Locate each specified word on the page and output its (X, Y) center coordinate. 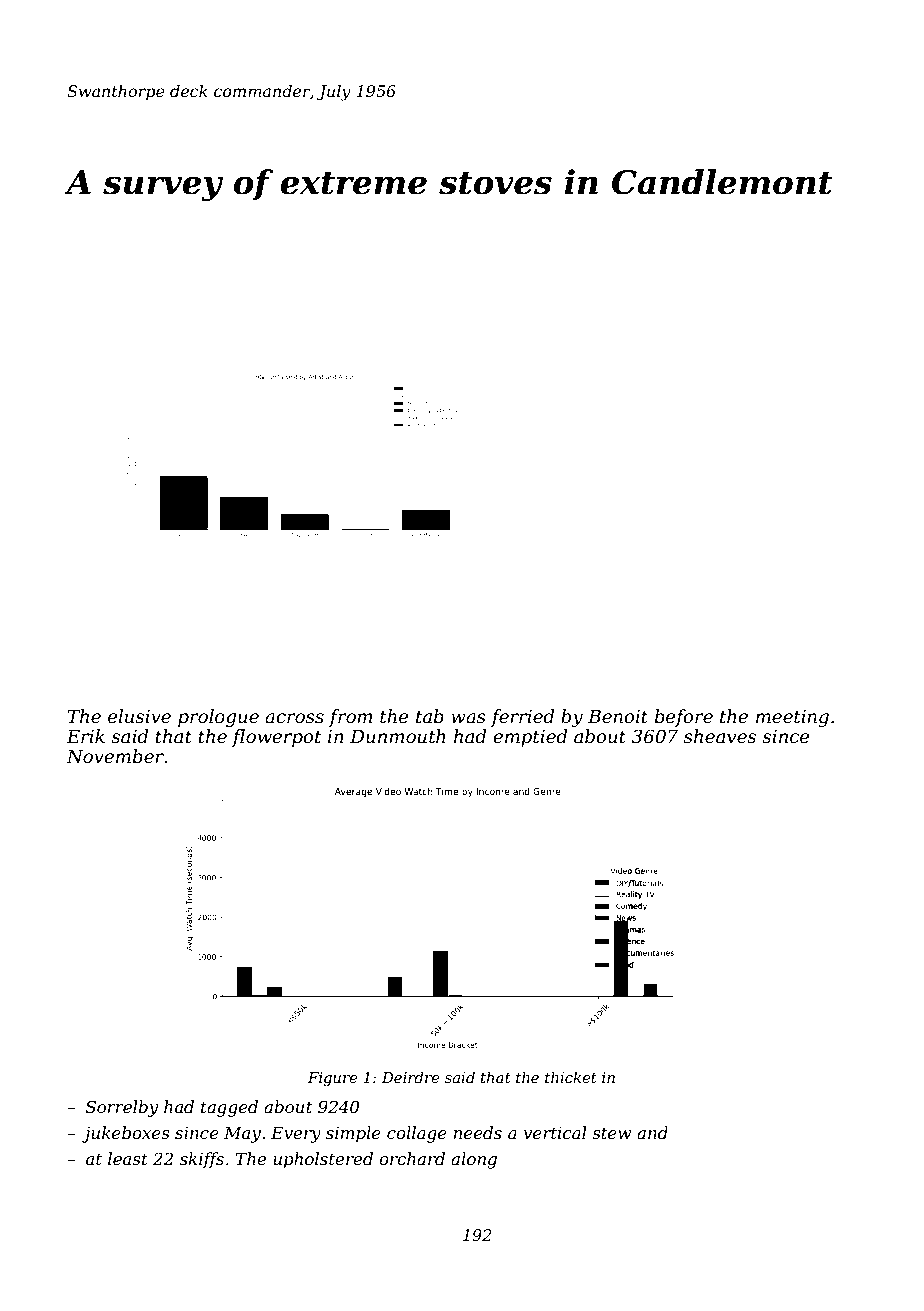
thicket (571, 1077)
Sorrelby (122, 1108)
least (128, 1158)
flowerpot (276, 738)
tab (430, 716)
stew (611, 1133)
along (474, 1160)
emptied (530, 738)
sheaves (720, 736)
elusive (139, 716)
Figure (332, 1079)
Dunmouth (398, 736)
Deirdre (410, 1077)
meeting (792, 718)
